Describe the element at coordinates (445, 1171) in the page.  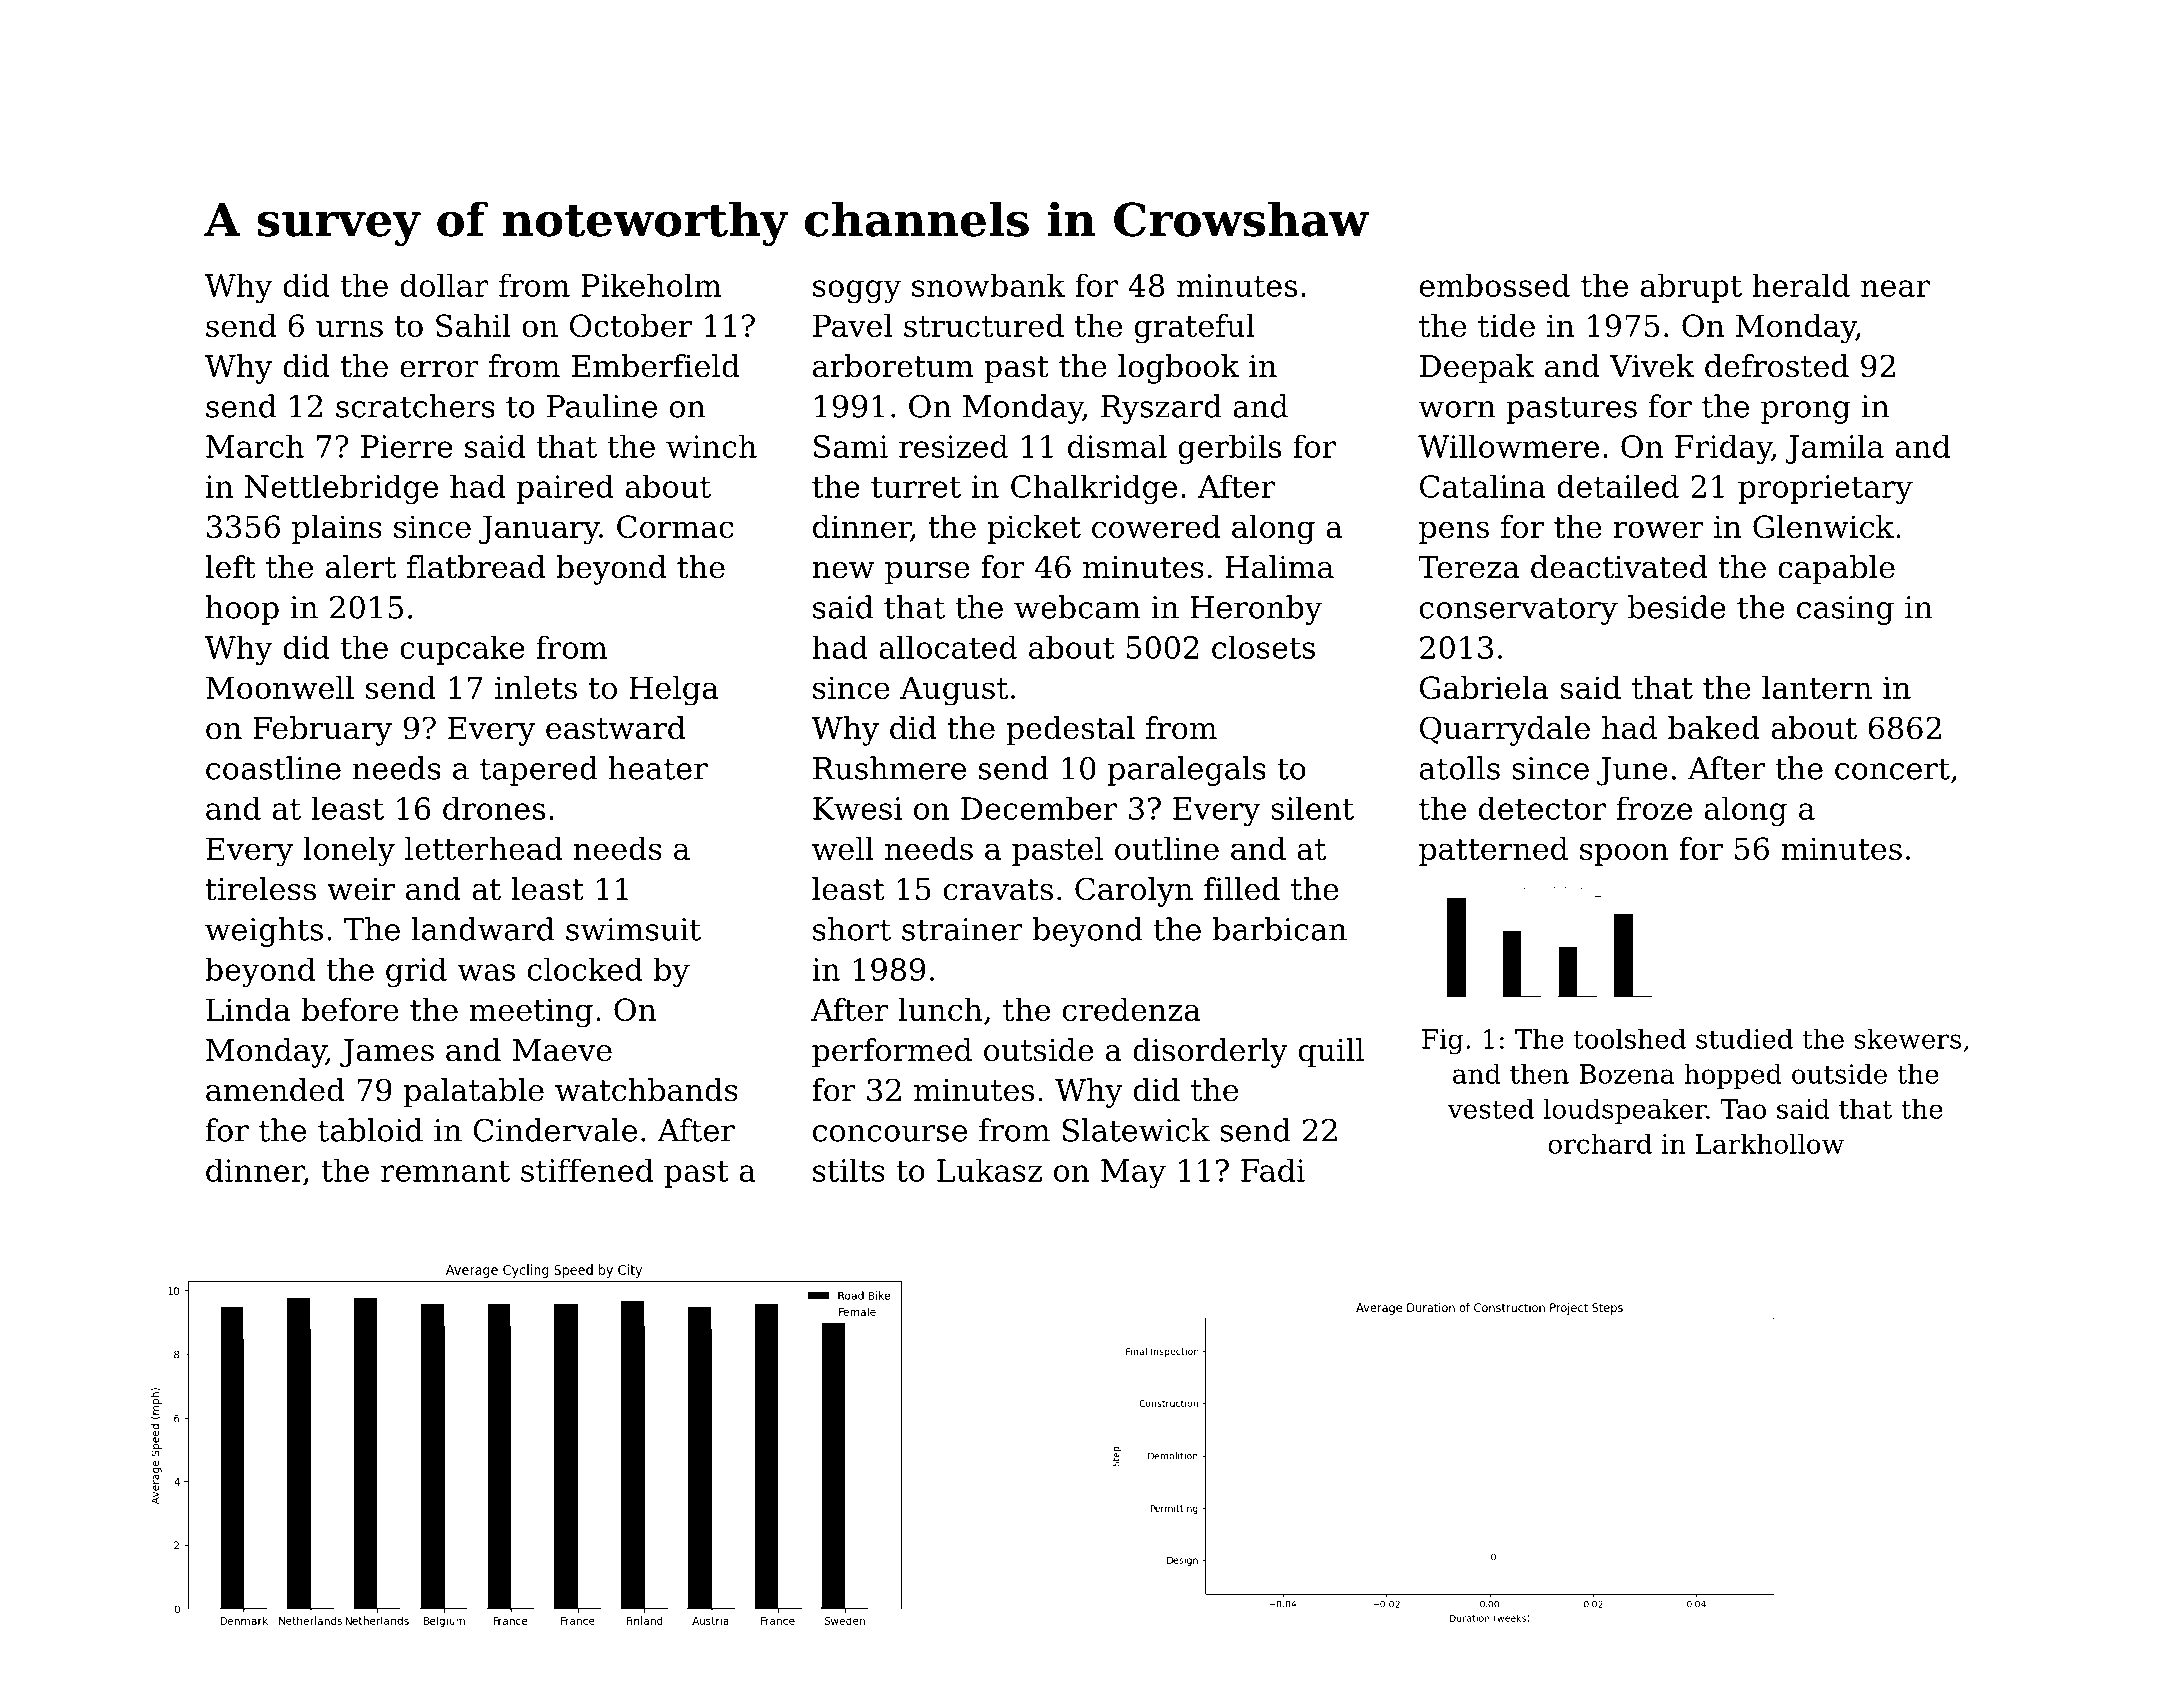
I see `remnant` at that location.
